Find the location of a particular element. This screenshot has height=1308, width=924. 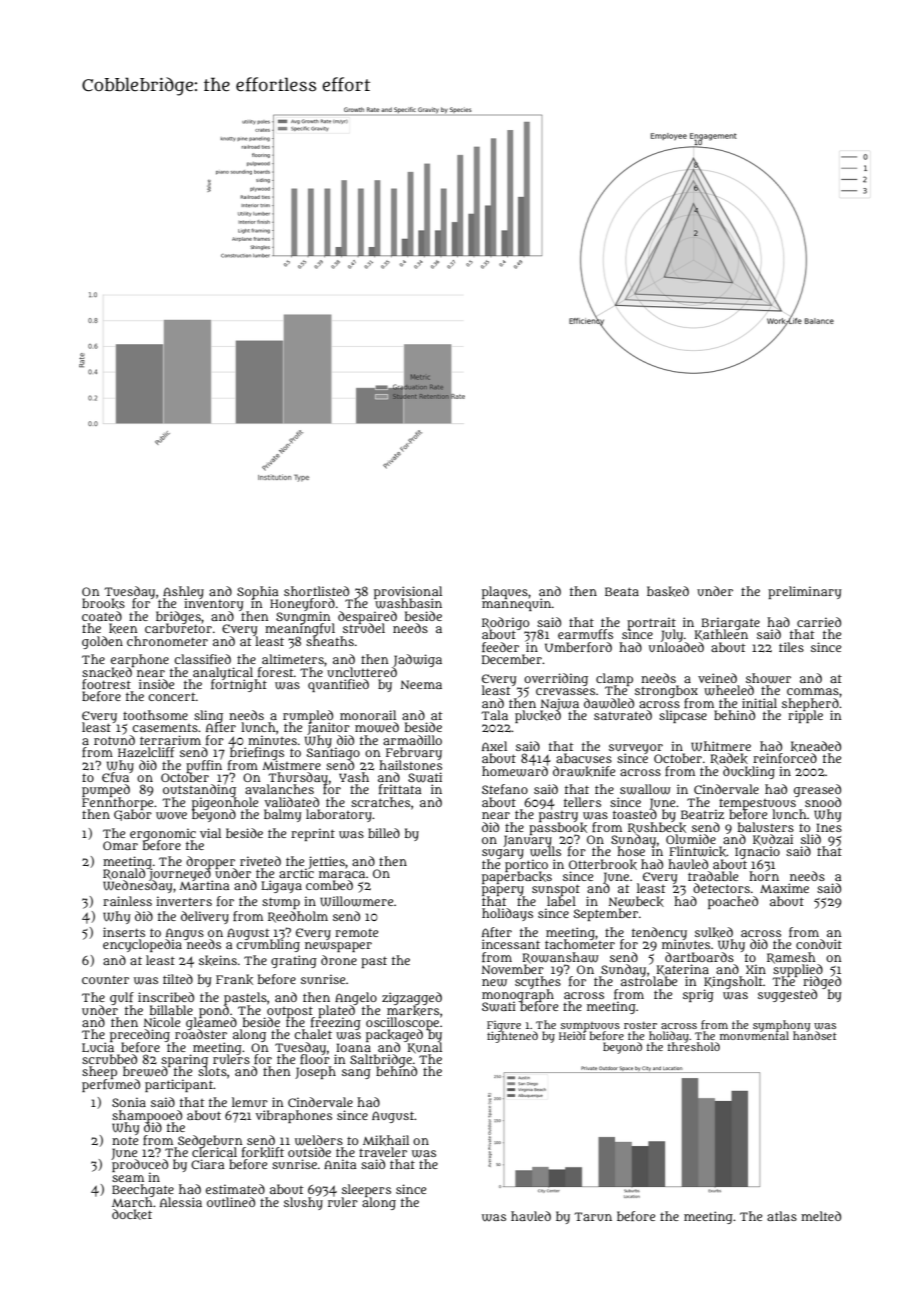

sleepers is located at coordinates (366, 1190).
